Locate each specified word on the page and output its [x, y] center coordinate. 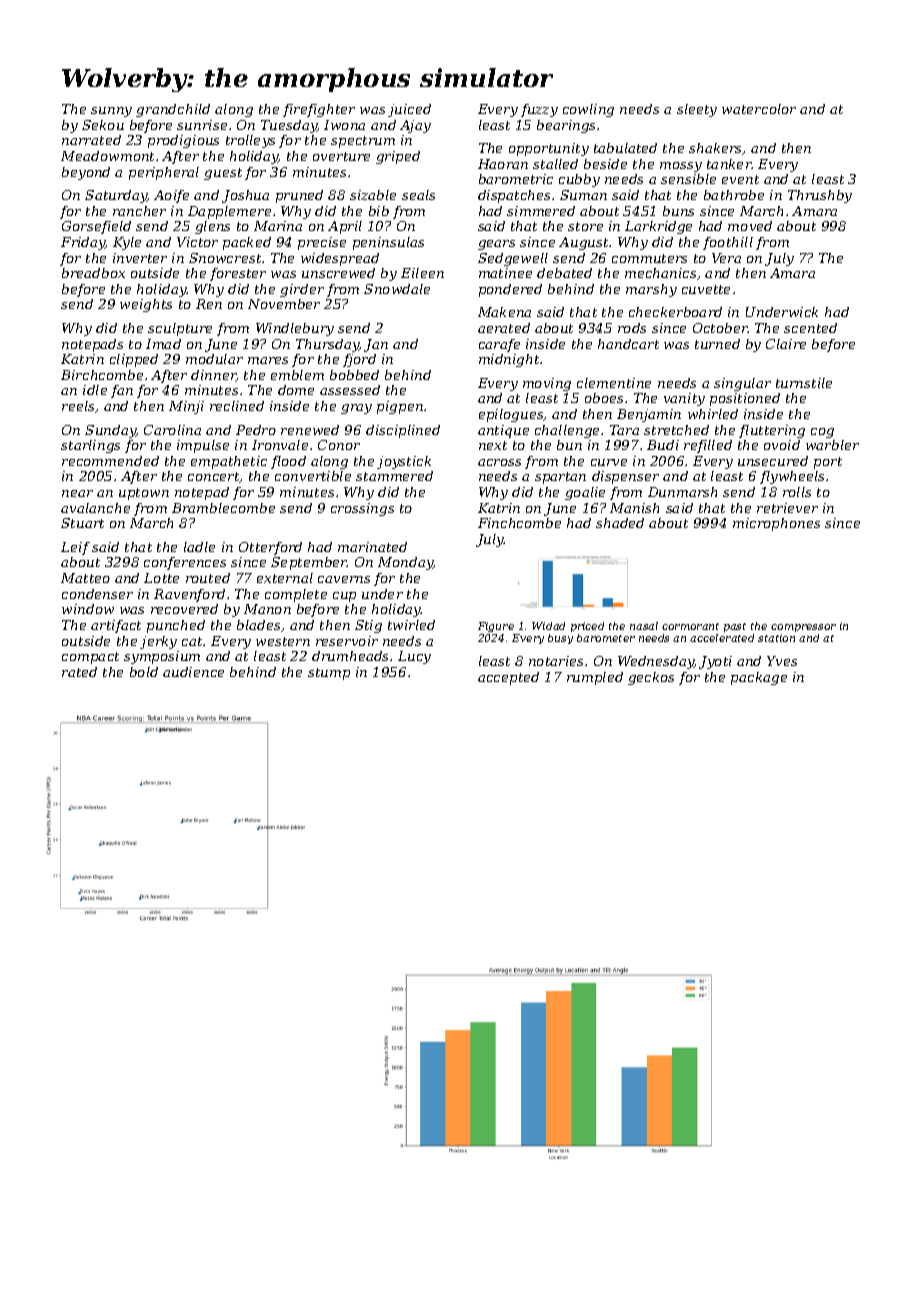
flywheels [792, 477]
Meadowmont [107, 156]
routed [208, 578]
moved [750, 226]
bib [379, 211]
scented [810, 328]
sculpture [180, 329]
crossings [362, 509]
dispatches [514, 196]
